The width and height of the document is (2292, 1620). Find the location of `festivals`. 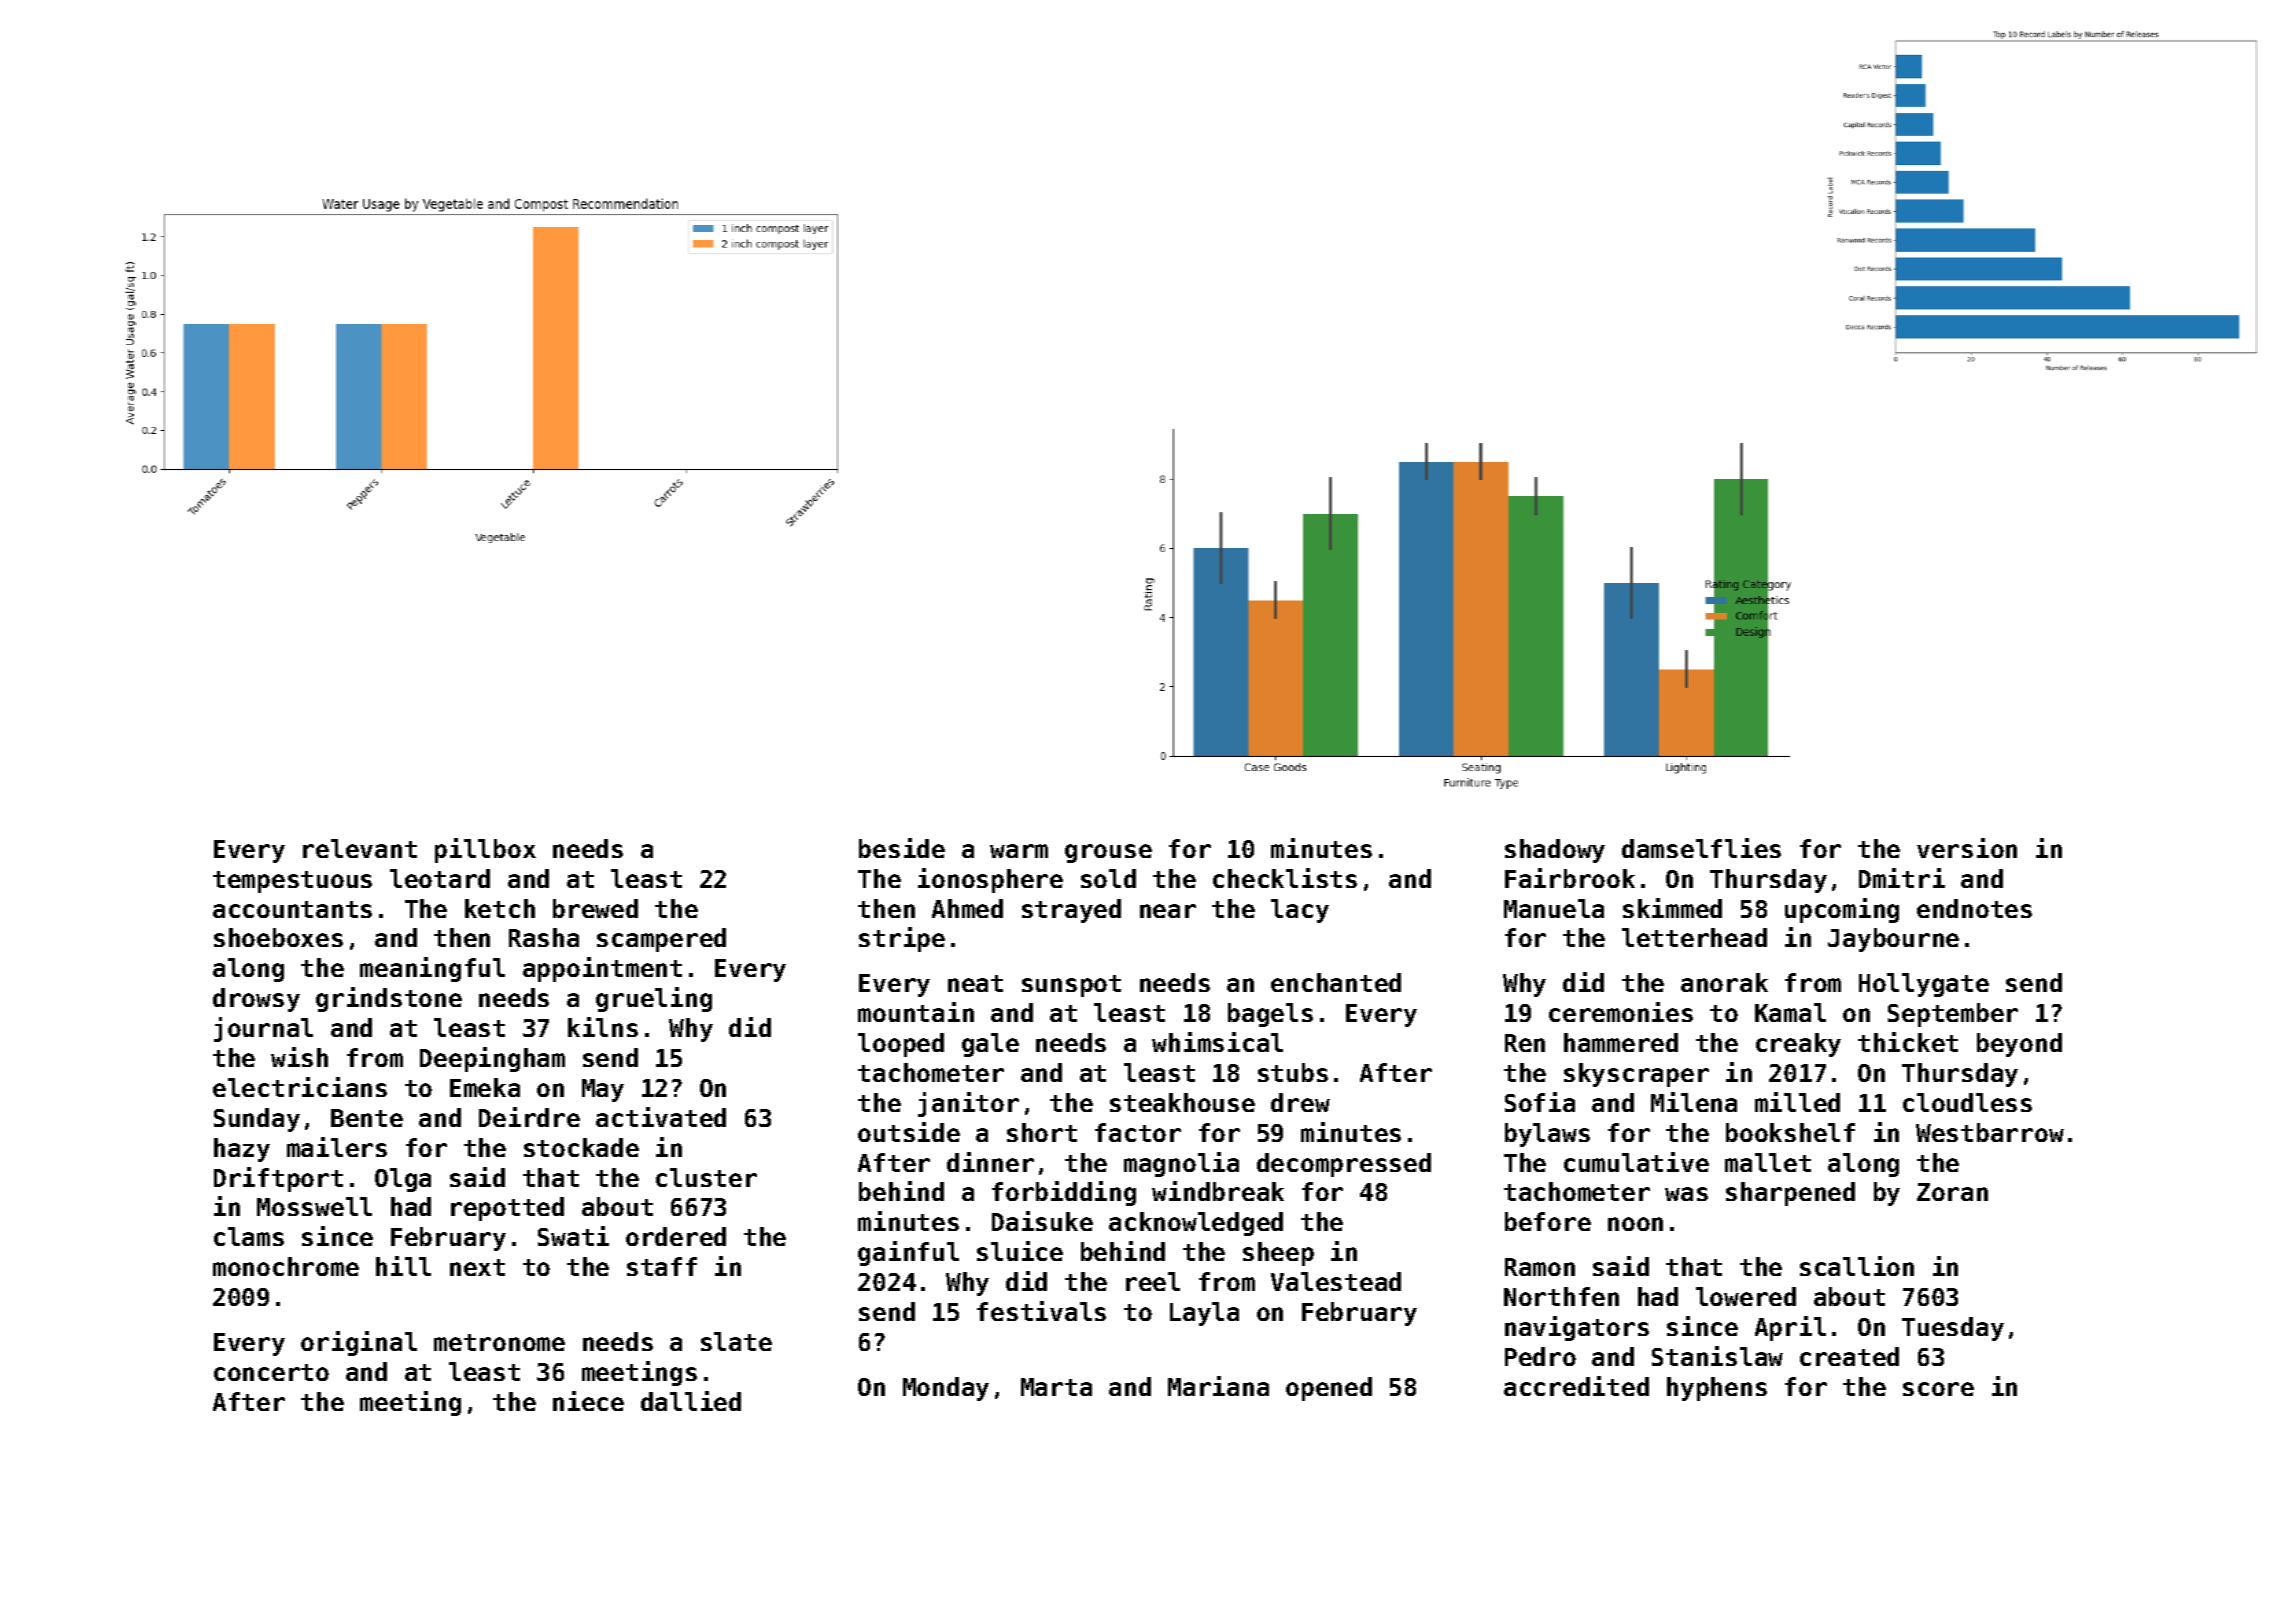

festivals is located at coordinates (1041, 1311).
